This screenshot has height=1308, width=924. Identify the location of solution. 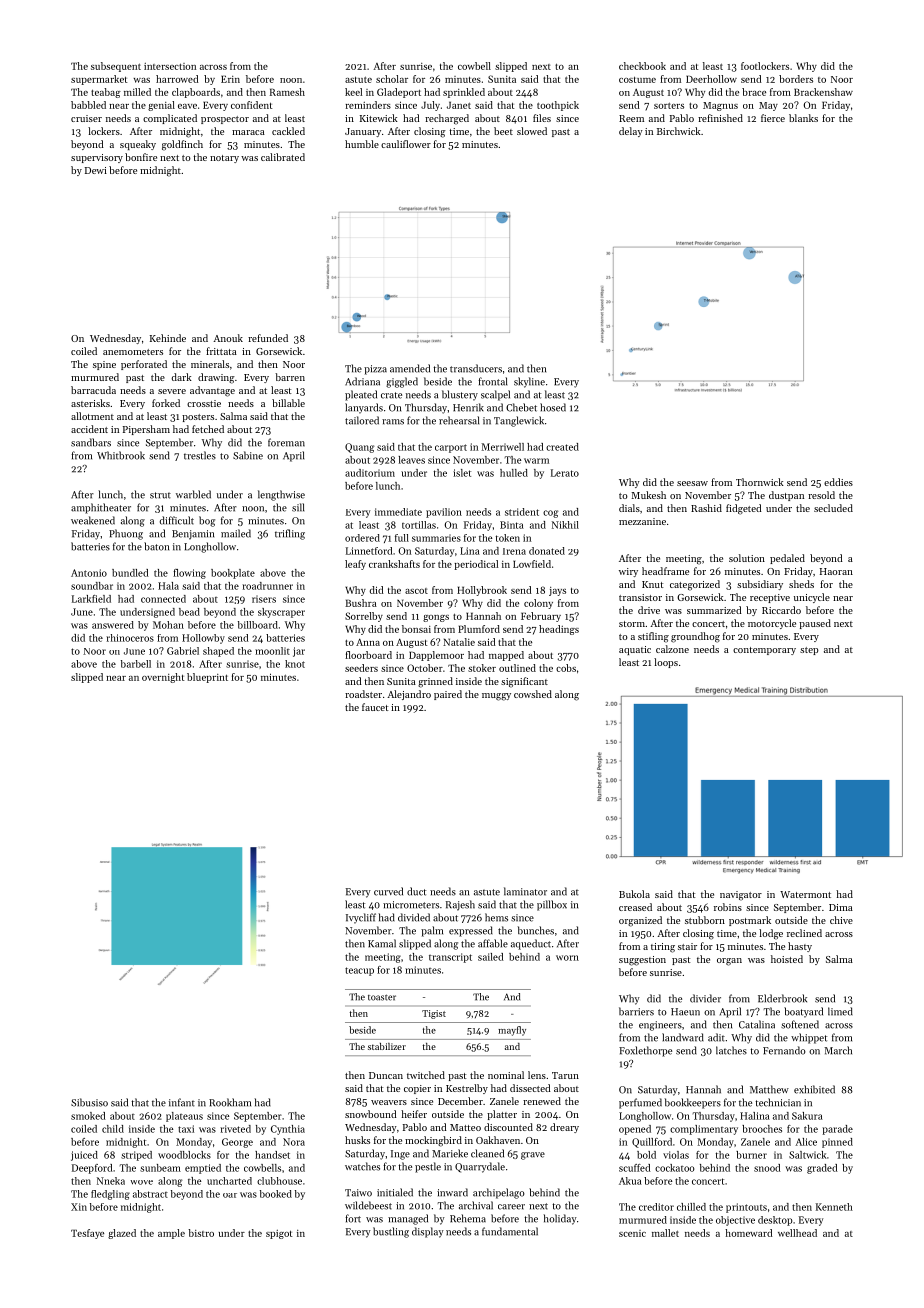
(747, 558).
